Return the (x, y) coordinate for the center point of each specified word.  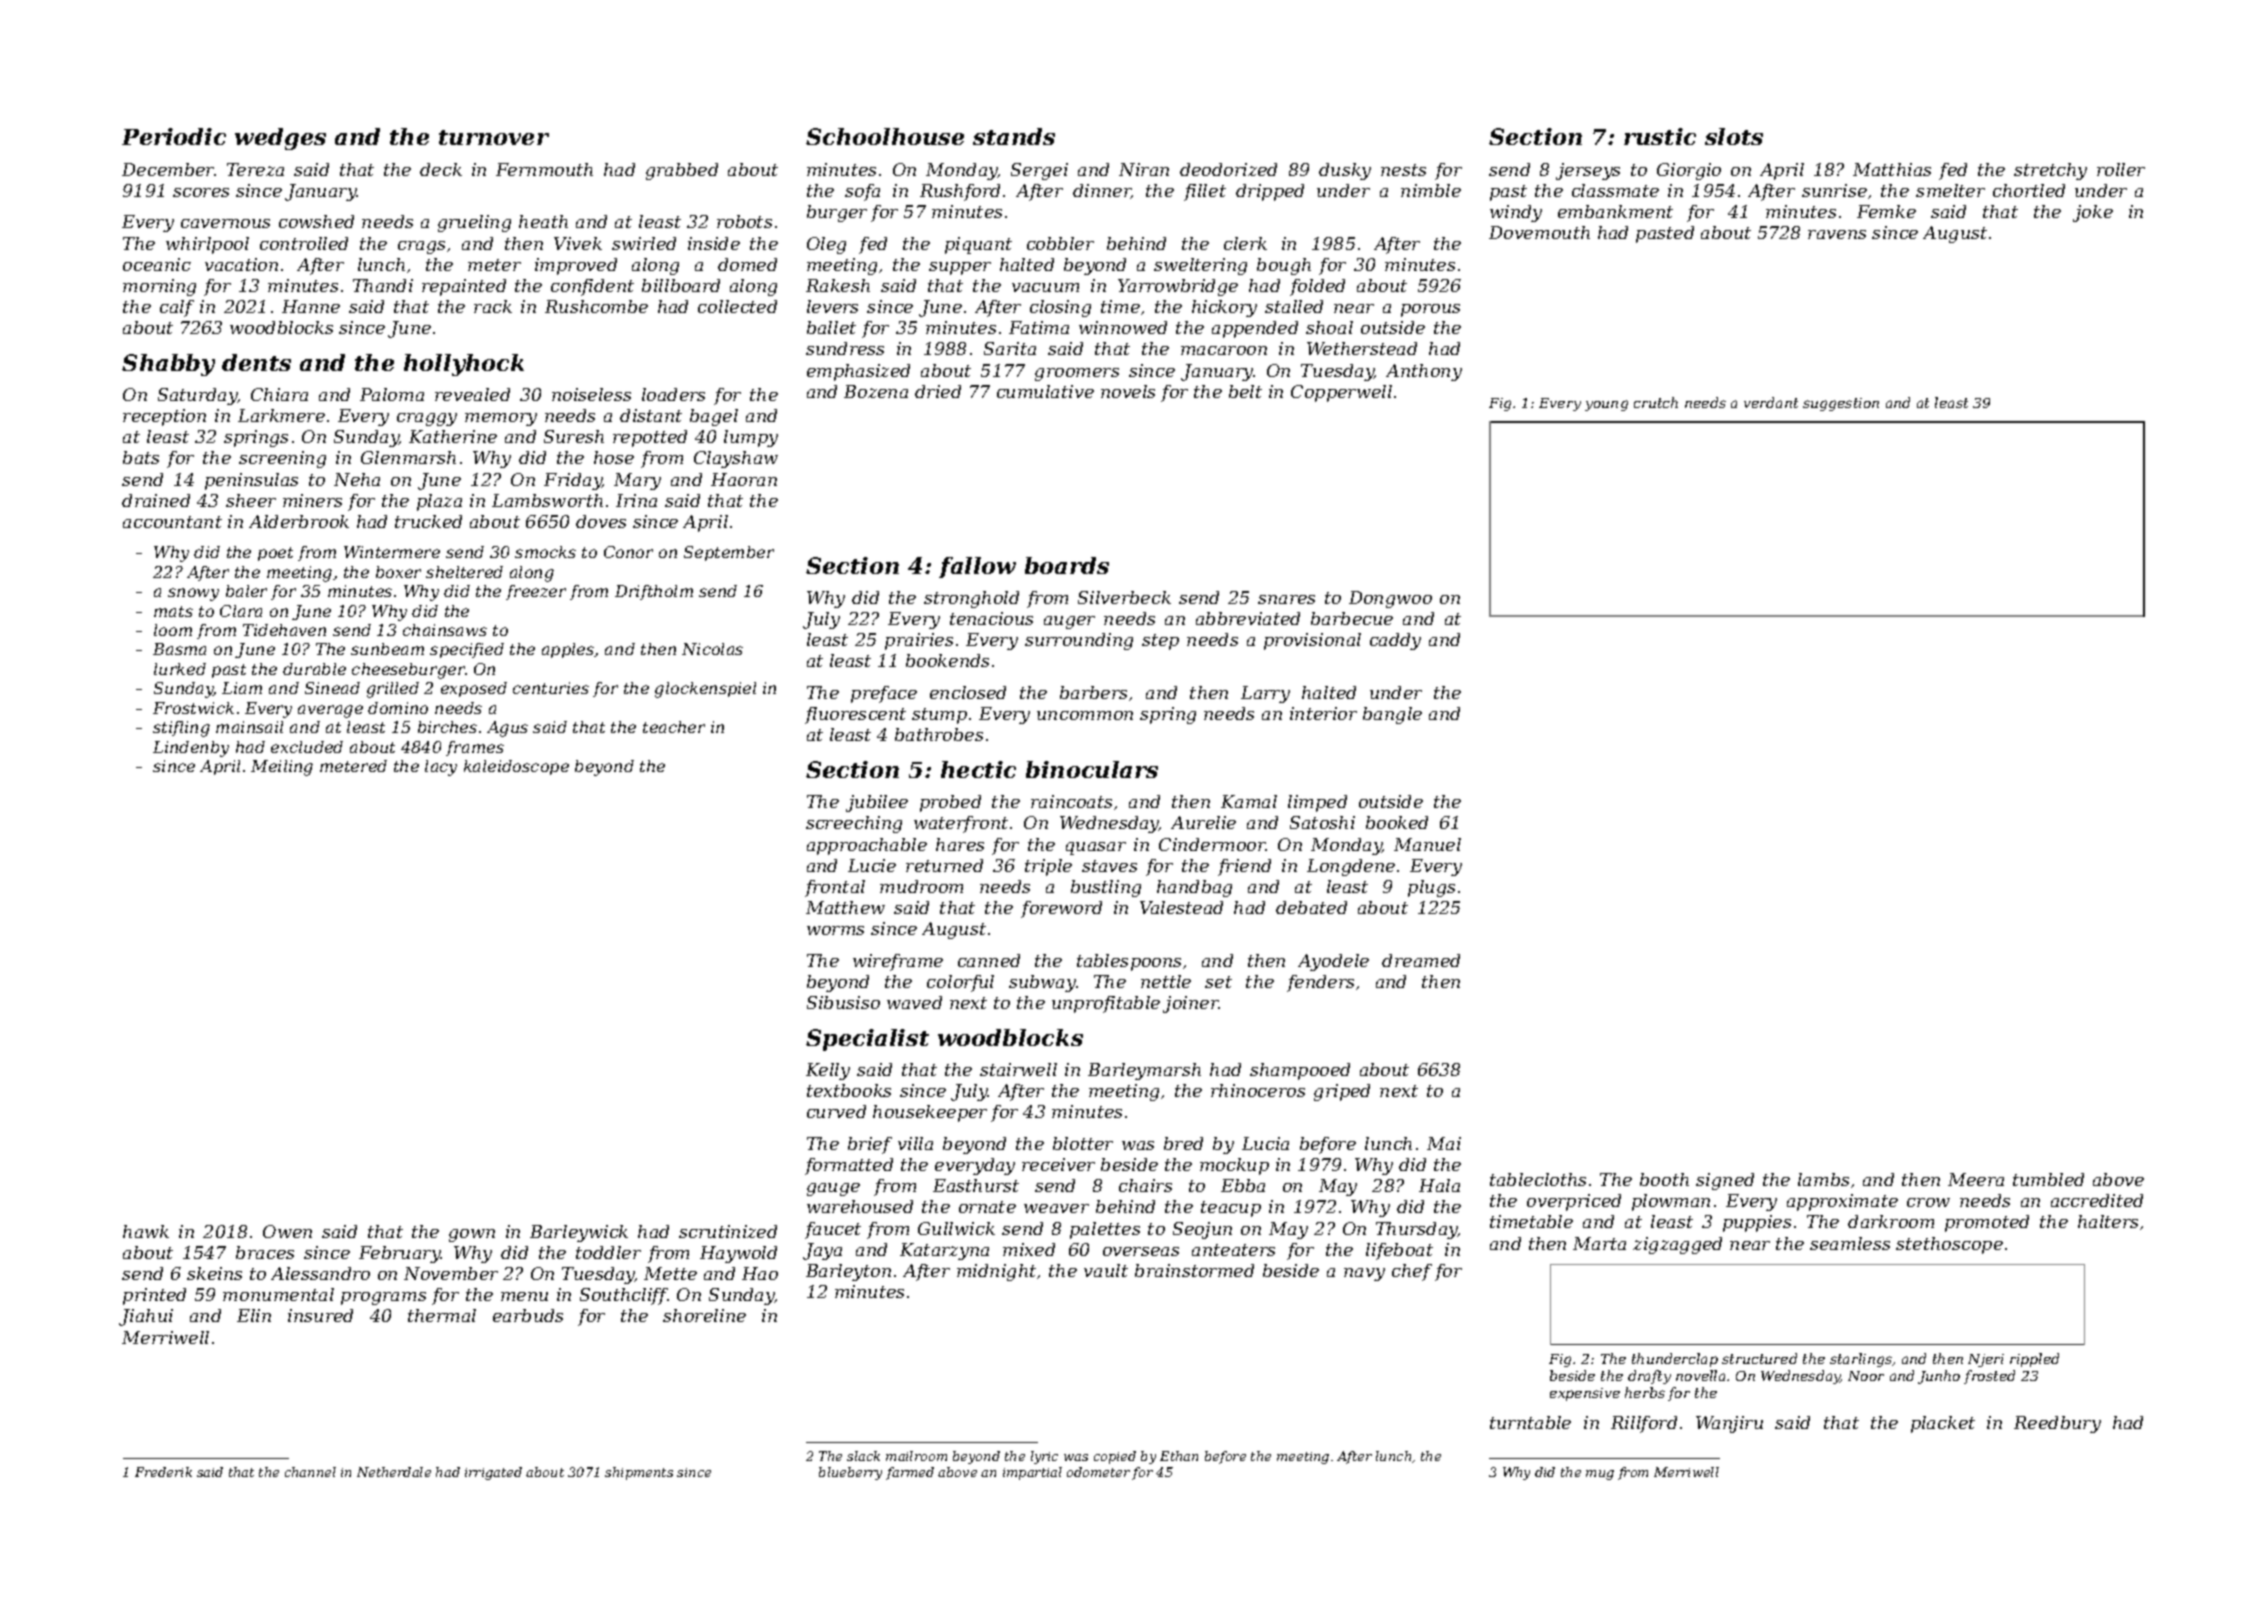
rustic (1660, 136)
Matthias (1892, 169)
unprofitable (1106, 1004)
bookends (947, 660)
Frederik (163, 1472)
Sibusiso (843, 1002)
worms (835, 930)
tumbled (2048, 1179)
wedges (280, 139)
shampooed (1300, 1071)
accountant (172, 522)
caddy (1395, 641)
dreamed (1421, 960)
